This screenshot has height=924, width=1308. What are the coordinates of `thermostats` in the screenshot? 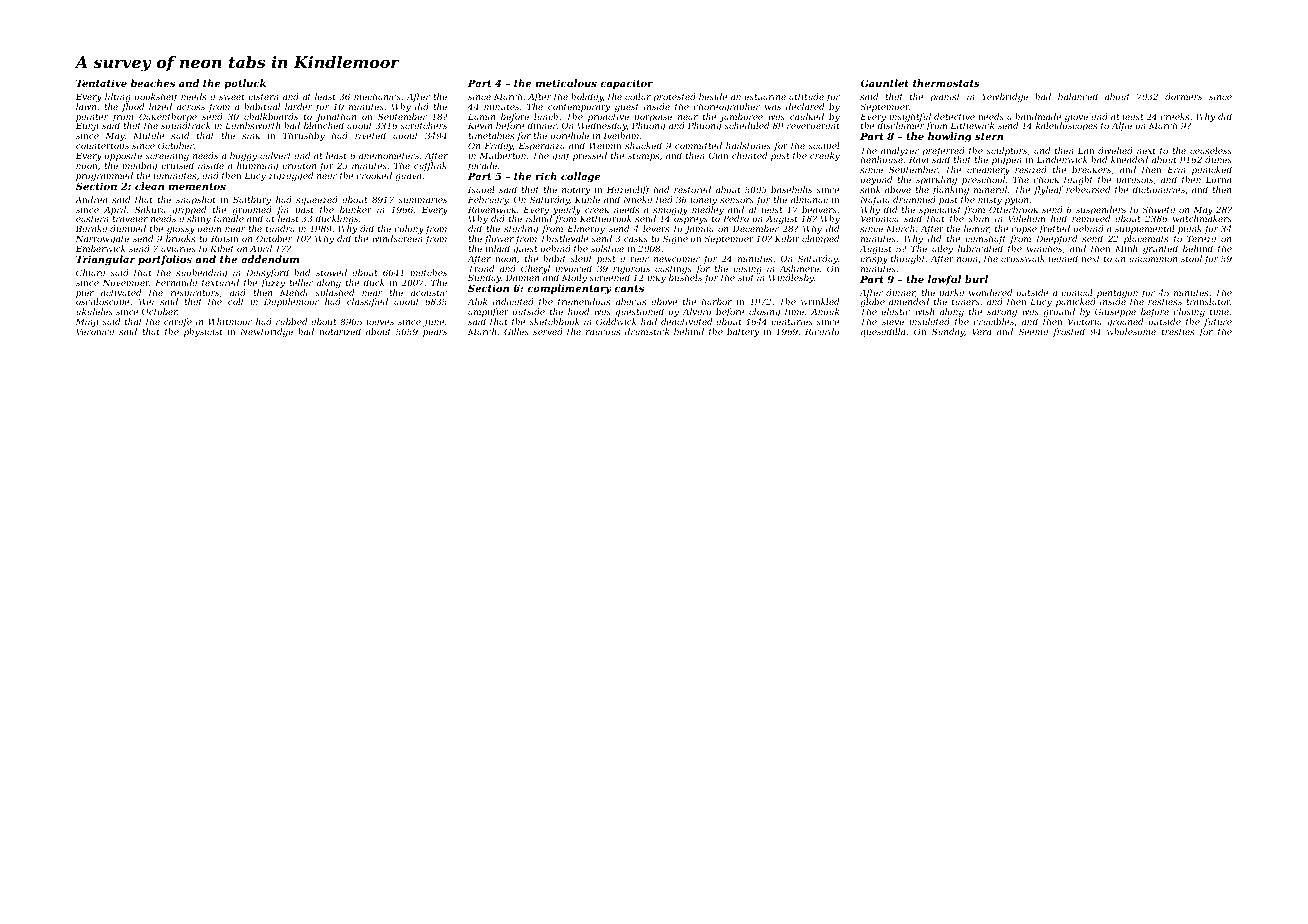 It's located at (946, 83).
